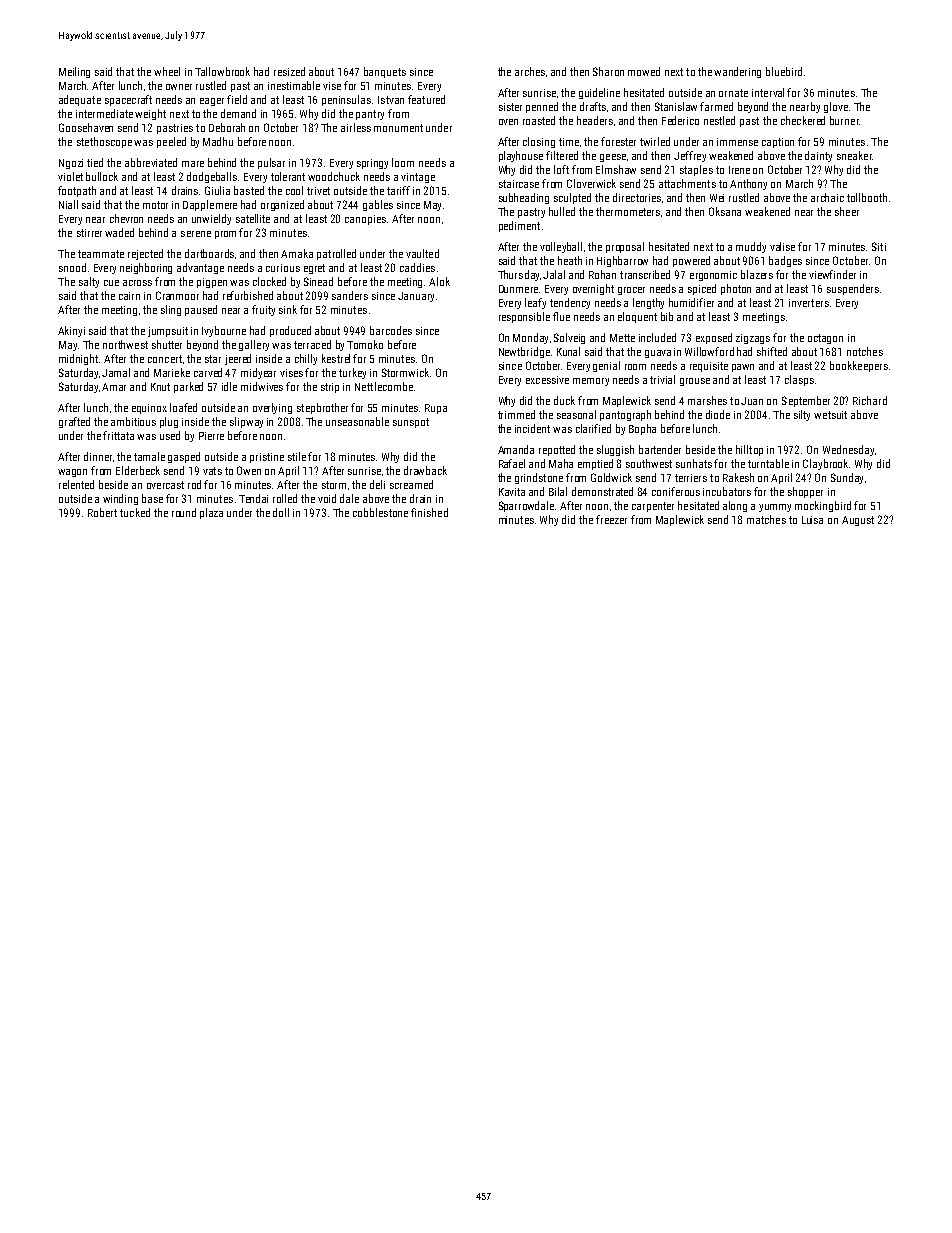 The width and height of the document is (952, 1233). What do you see at coordinates (836, 107) in the document?
I see `glove` at bounding box center [836, 107].
